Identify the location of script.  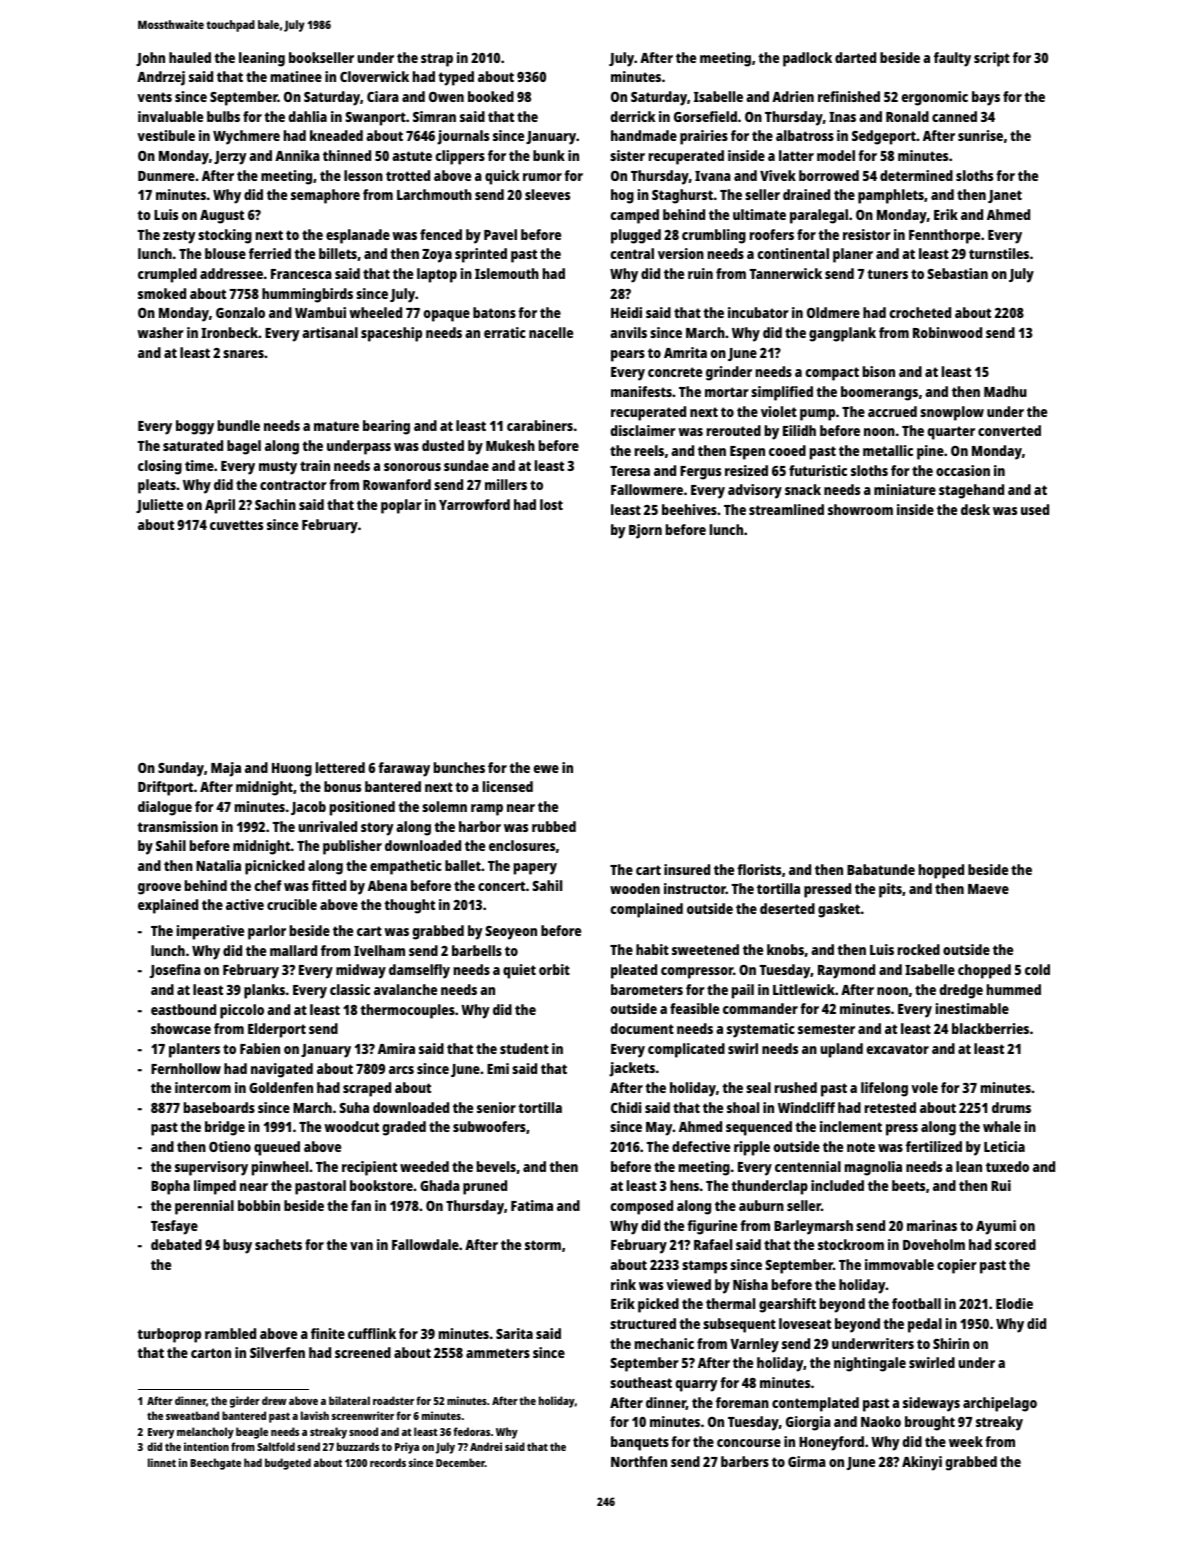
(992, 59).
